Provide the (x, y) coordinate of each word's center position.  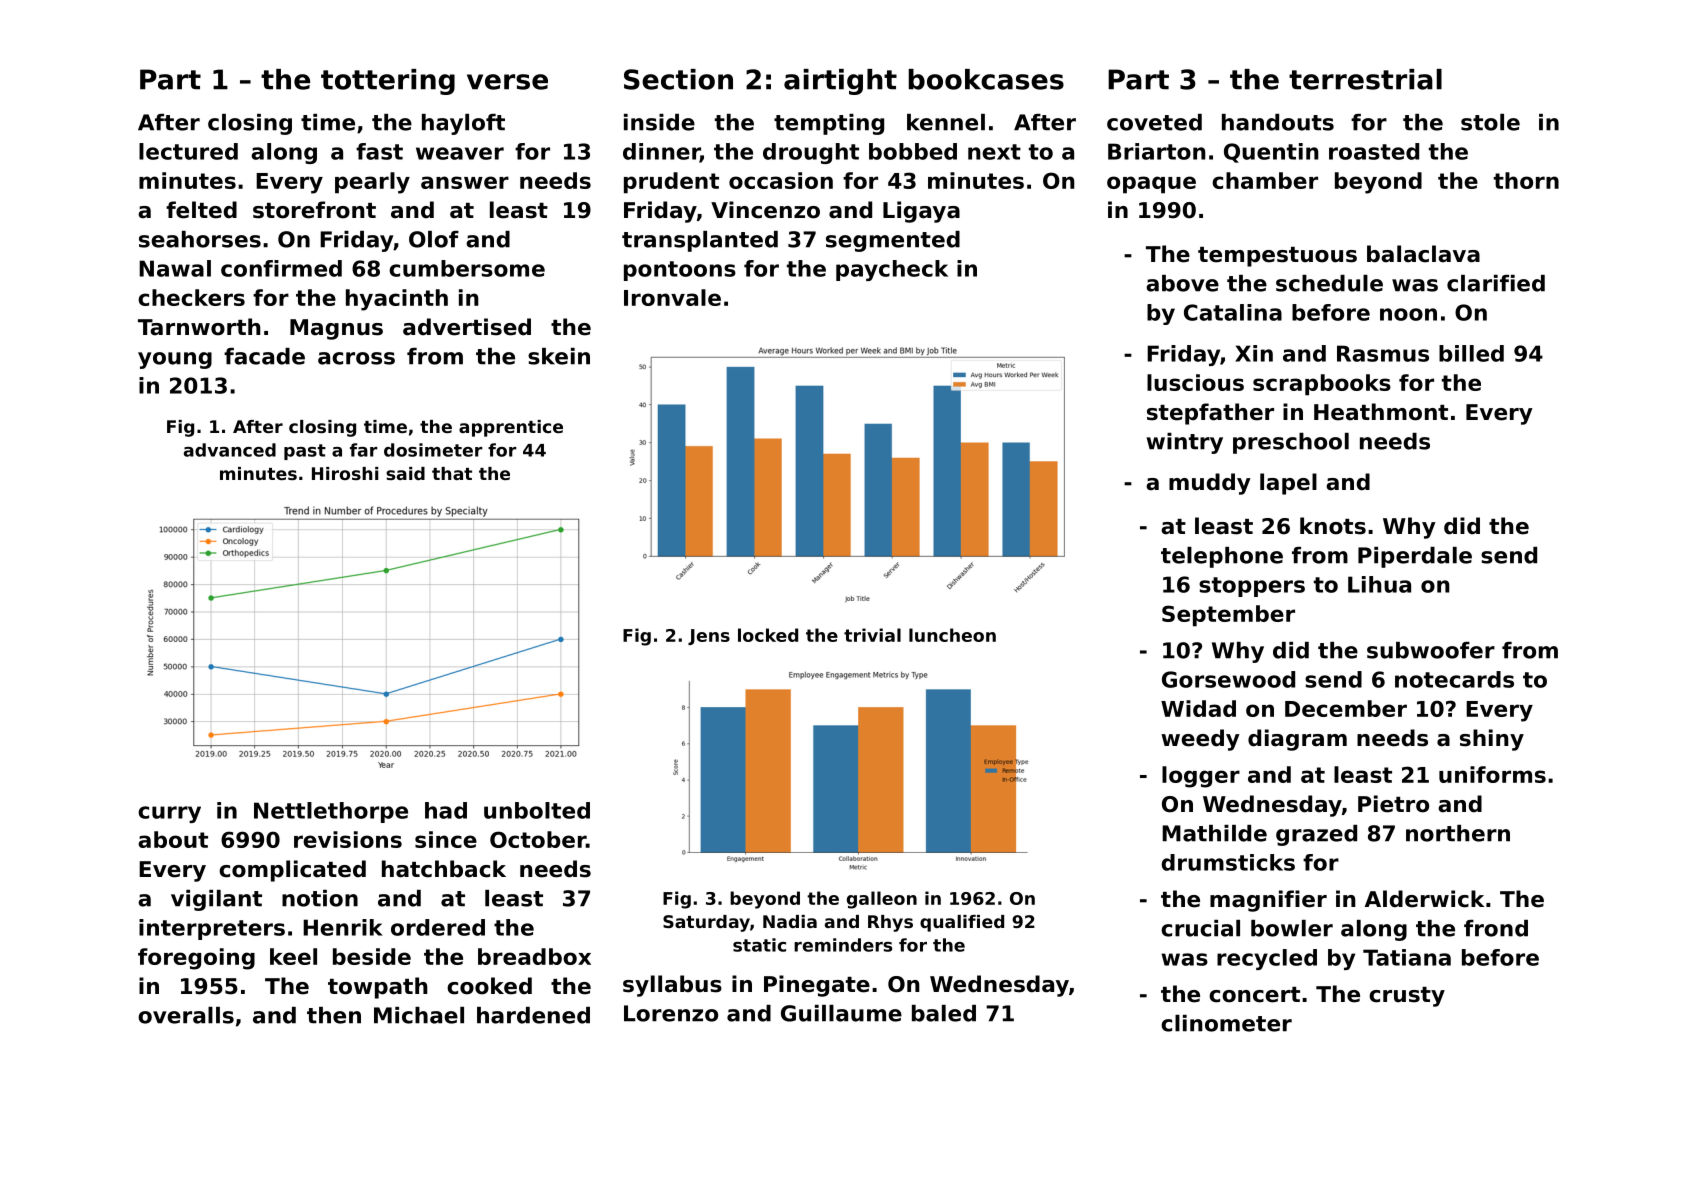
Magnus (336, 329)
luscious (1195, 382)
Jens (709, 637)
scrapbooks (1322, 385)
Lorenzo (671, 1013)
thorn (1526, 180)
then (334, 1015)
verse (507, 82)
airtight (840, 82)
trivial (872, 635)
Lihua (1379, 584)
